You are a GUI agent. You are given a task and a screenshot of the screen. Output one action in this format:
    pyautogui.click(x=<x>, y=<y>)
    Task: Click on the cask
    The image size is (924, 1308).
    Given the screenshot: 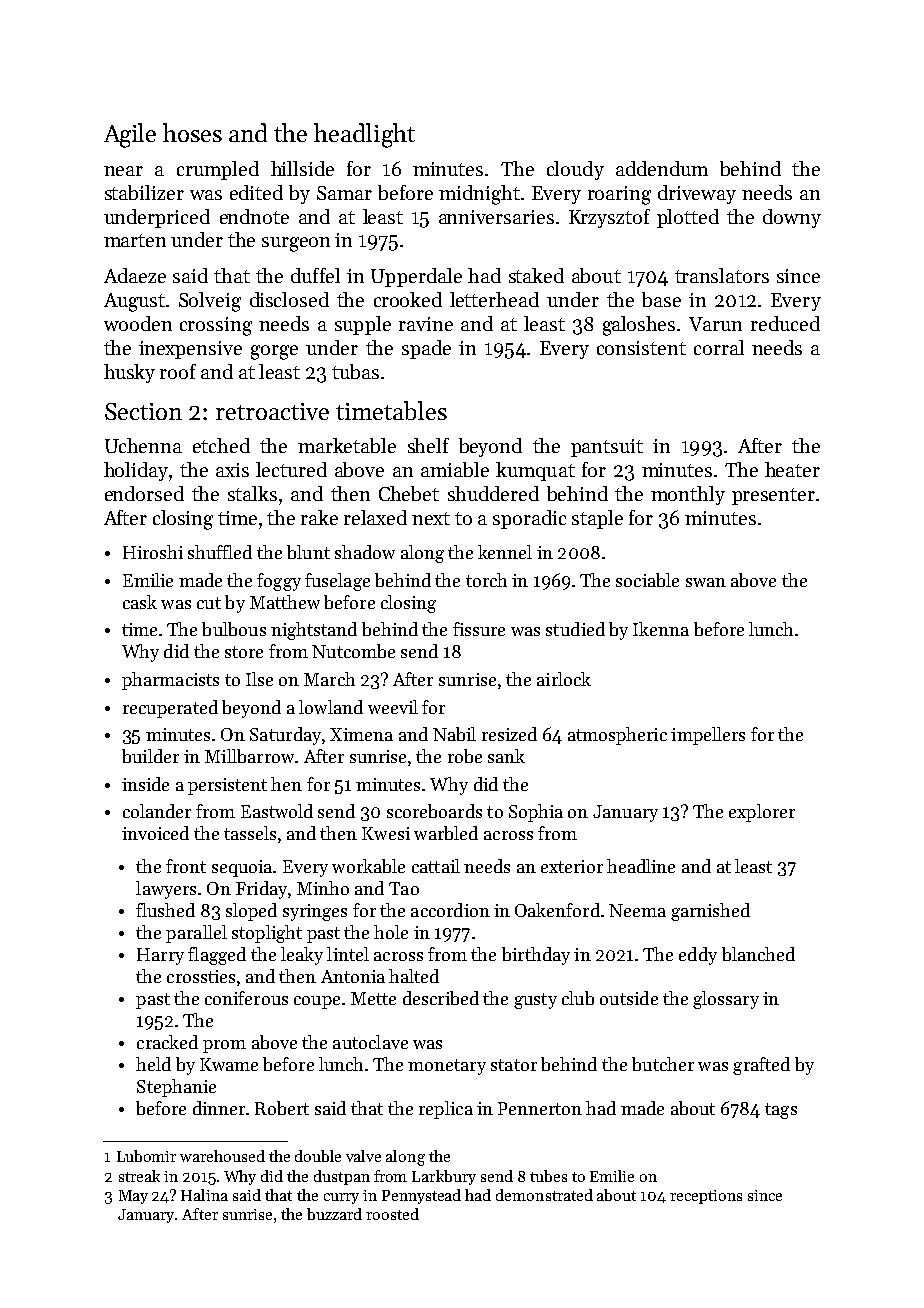 What is the action you would take?
    pyautogui.click(x=140, y=602)
